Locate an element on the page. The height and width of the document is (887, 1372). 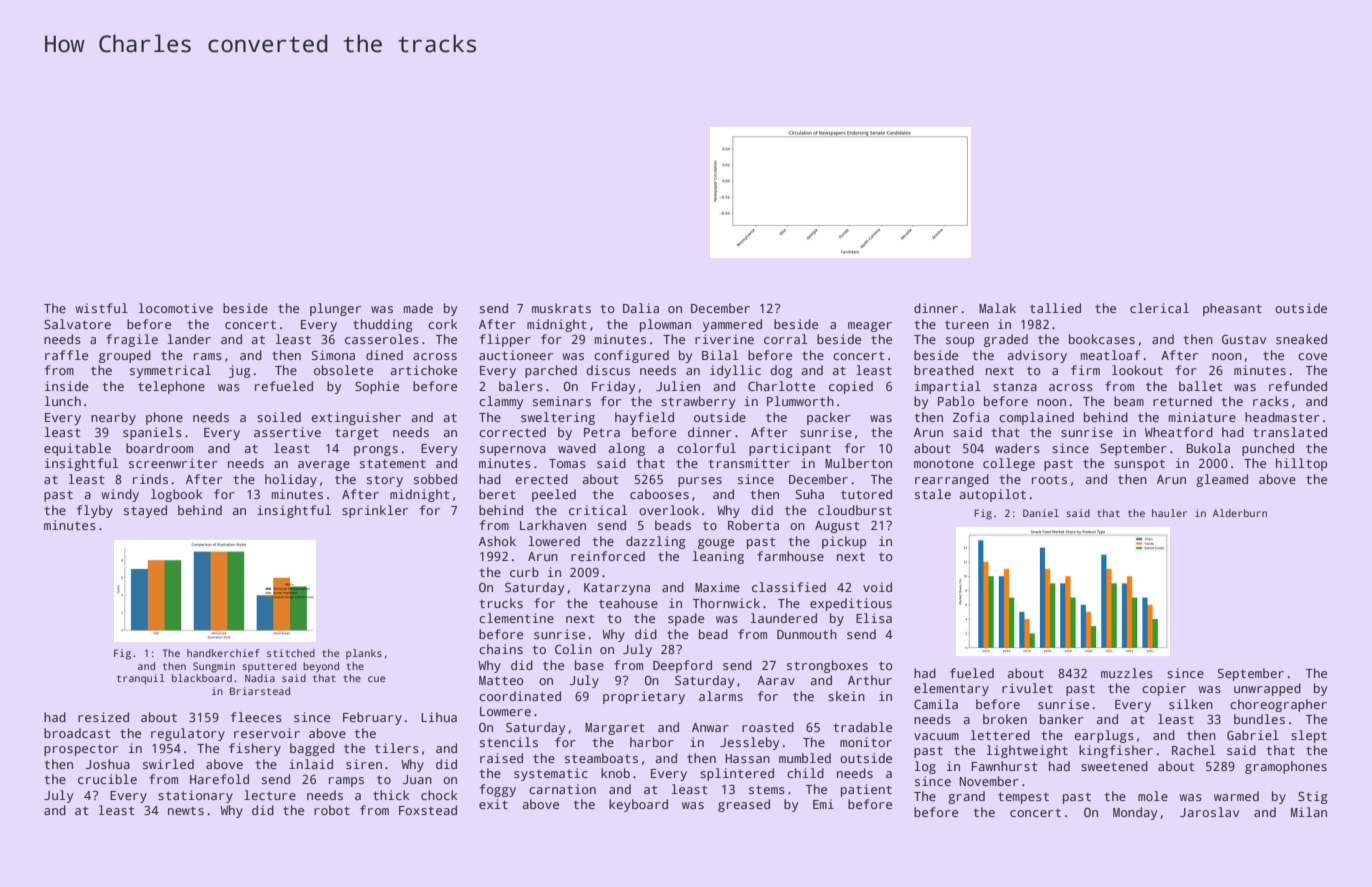
swirled is located at coordinates (168, 764).
